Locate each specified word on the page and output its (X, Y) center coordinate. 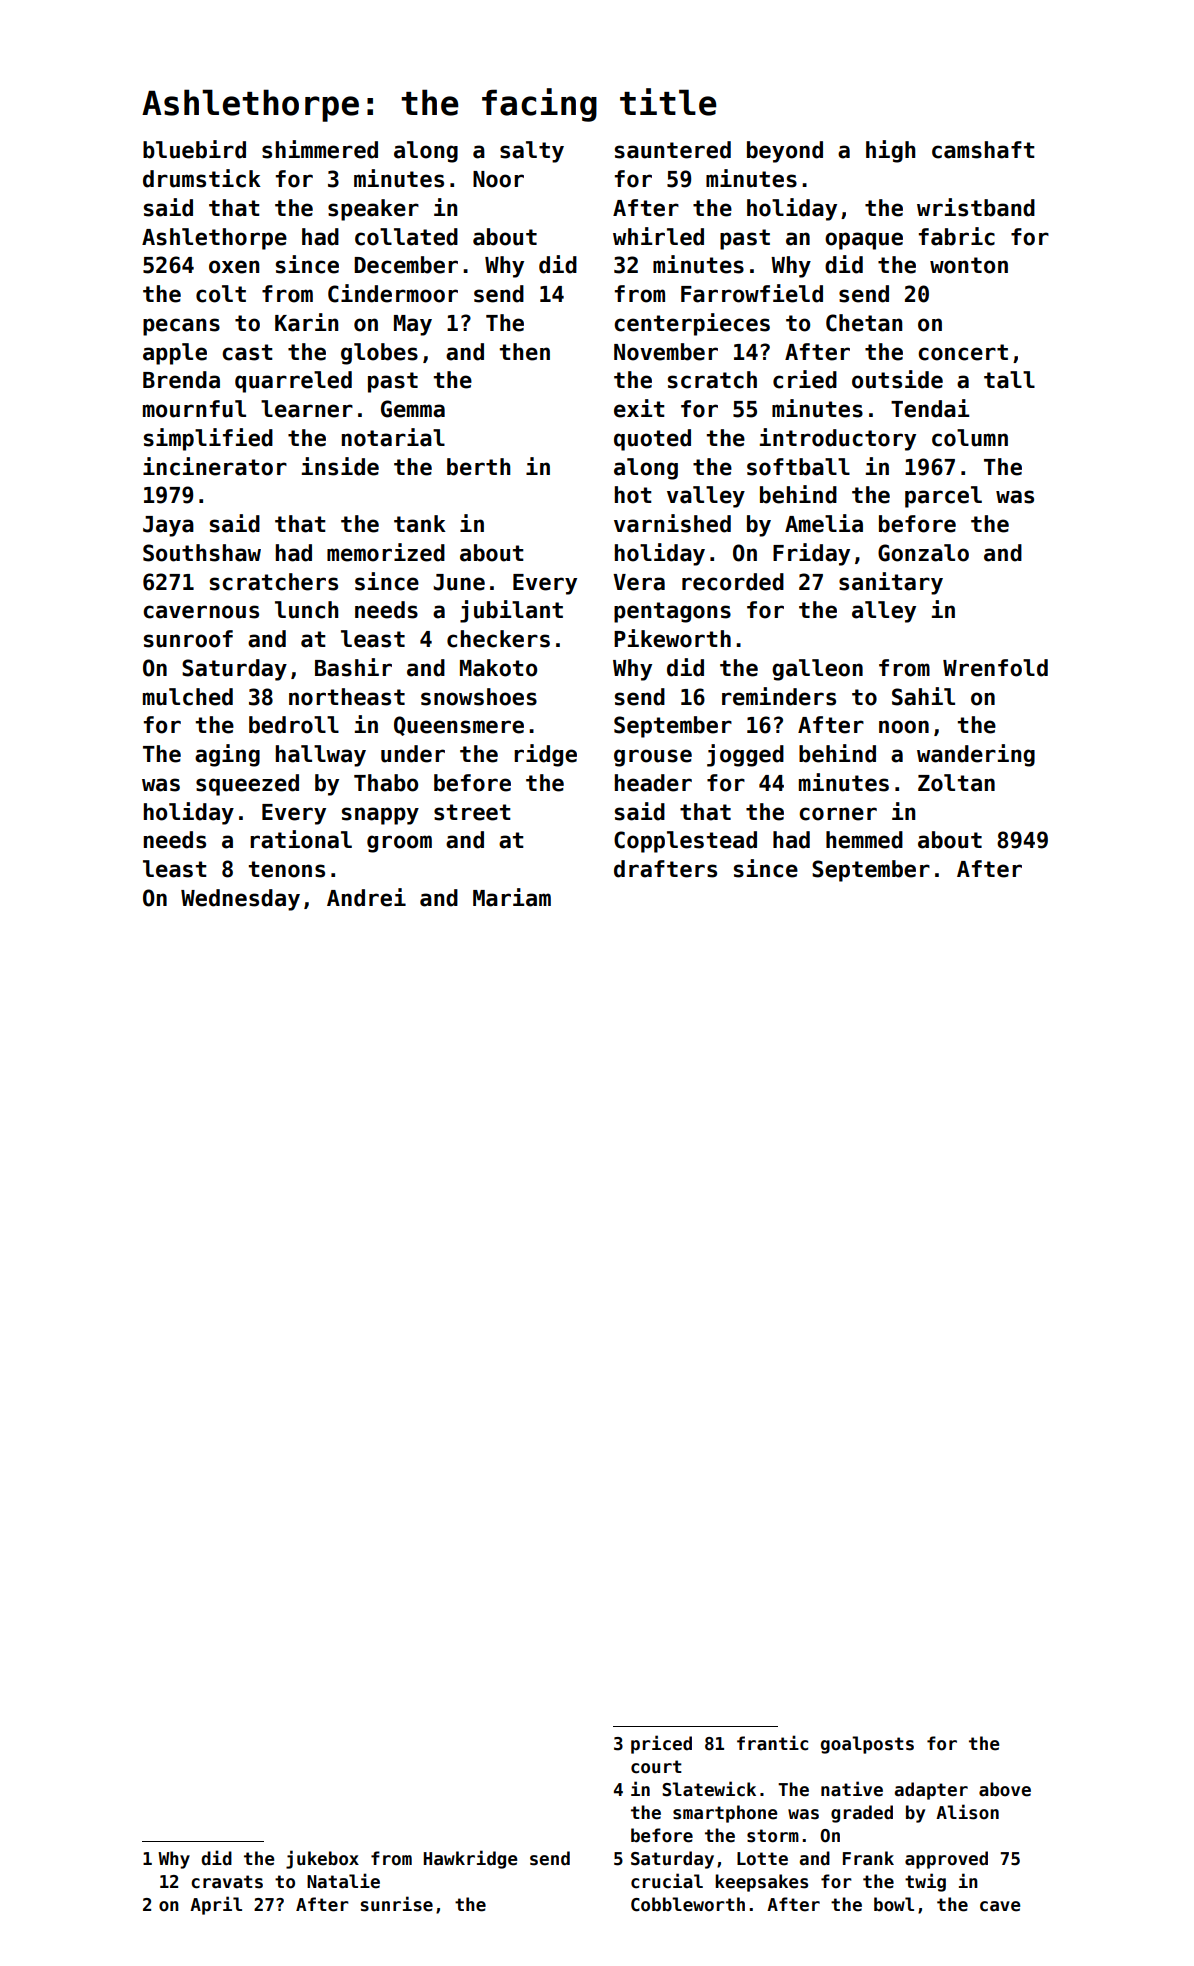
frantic (772, 1743)
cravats (227, 1882)
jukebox (322, 1859)
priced (661, 1744)
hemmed (864, 840)
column (970, 438)
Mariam (512, 897)
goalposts (867, 1745)
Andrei (366, 897)
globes (379, 354)
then (525, 352)
